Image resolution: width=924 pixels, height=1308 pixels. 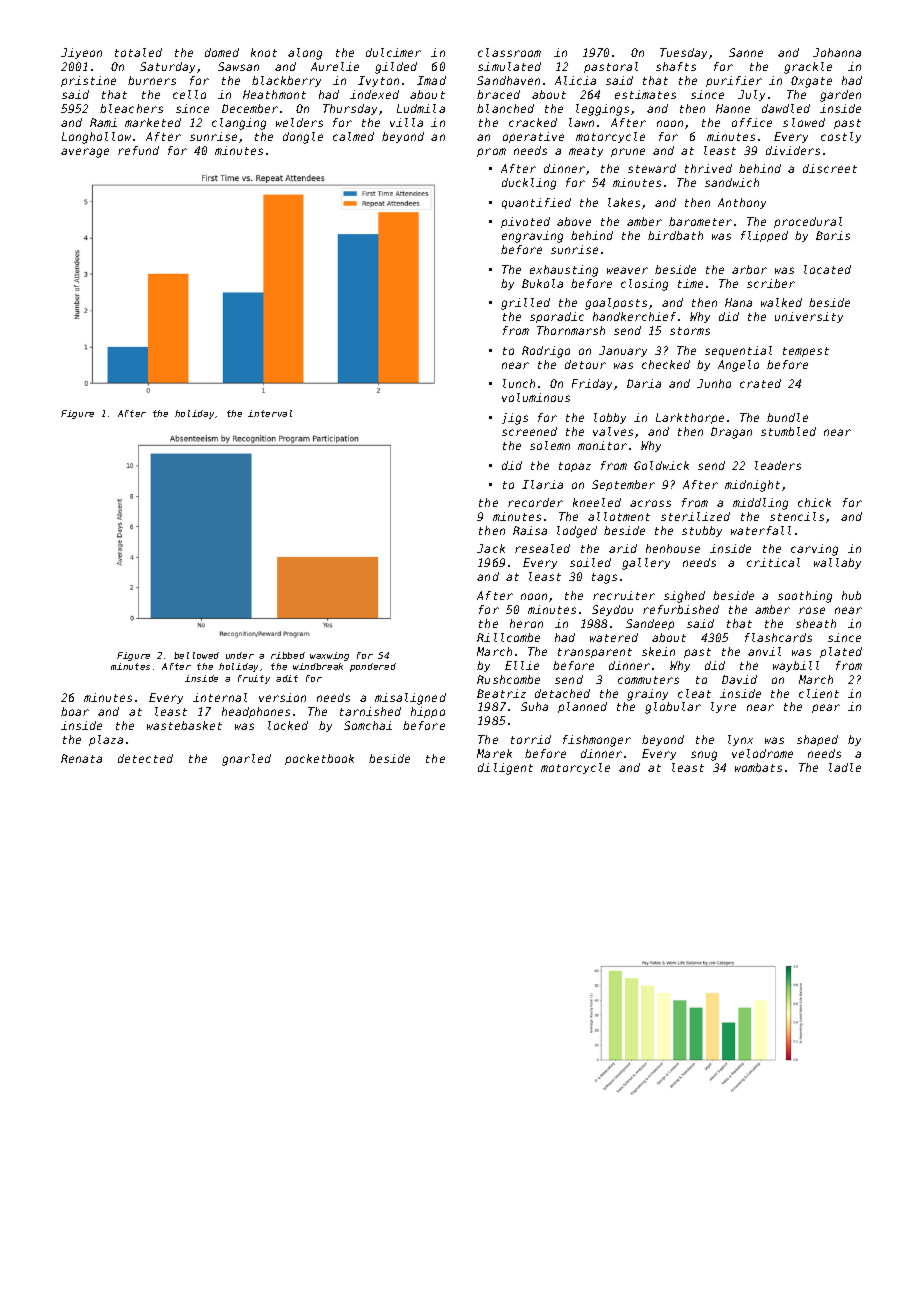 I want to click on Jiyeon, so click(x=81, y=53).
